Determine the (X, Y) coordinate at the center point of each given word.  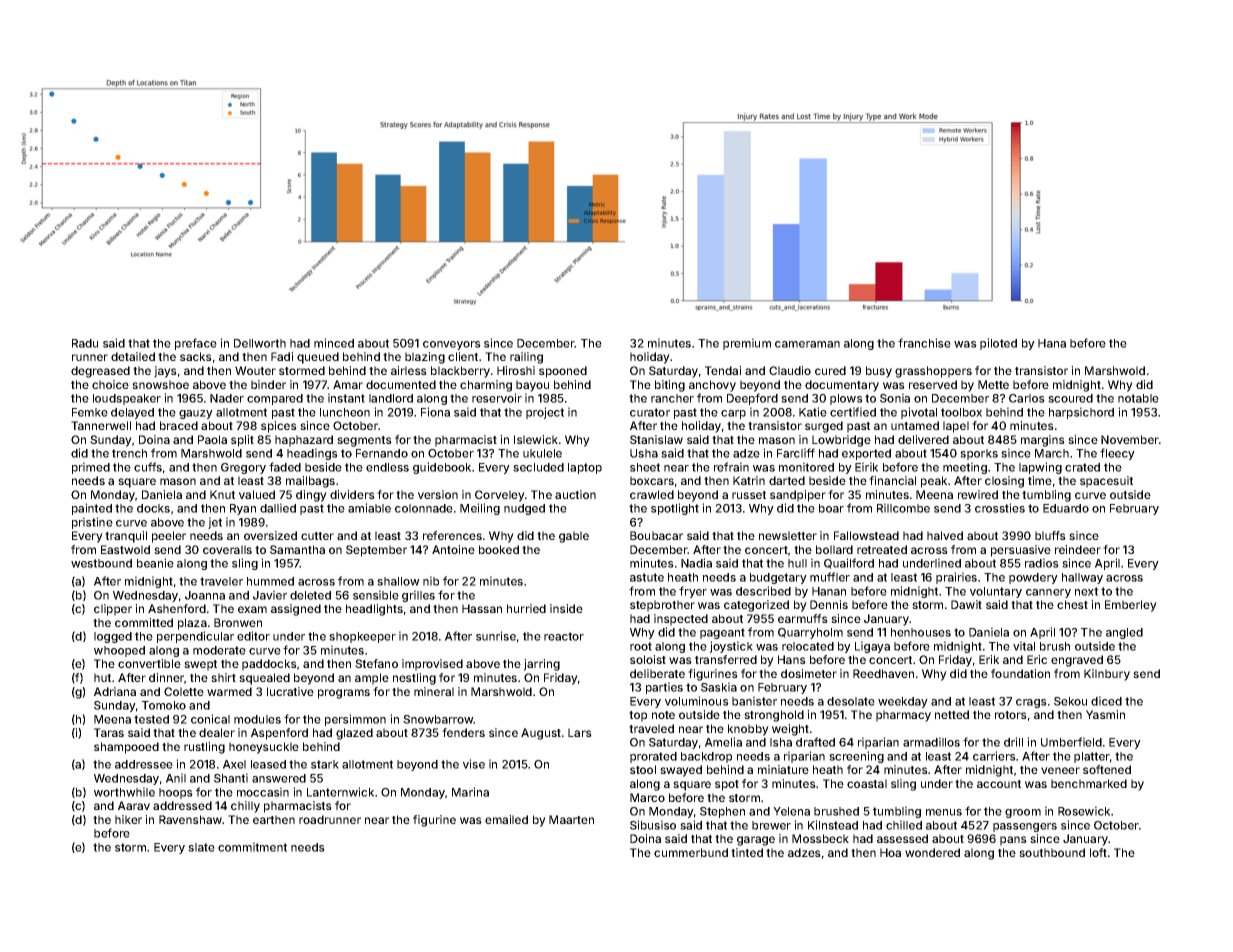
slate (201, 847)
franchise (924, 343)
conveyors (452, 345)
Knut (222, 494)
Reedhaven (883, 673)
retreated (882, 549)
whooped (119, 651)
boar (831, 508)
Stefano (376, 663)
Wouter (255, 370)
